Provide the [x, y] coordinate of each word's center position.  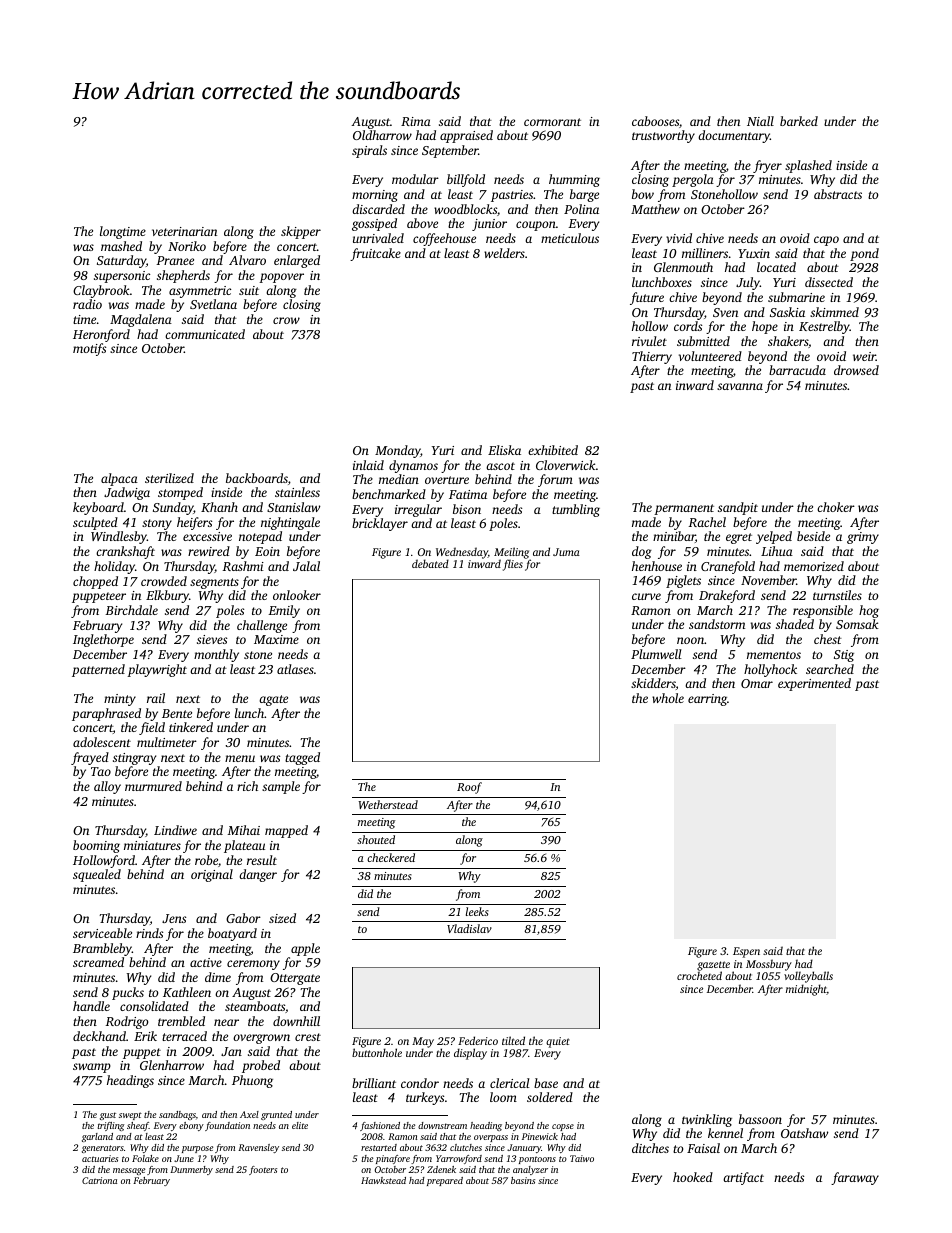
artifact [743, 1178]
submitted [703, 341]
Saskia [787, 312]
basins [523, 1180]
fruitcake [375, 254]
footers [263, 1170]
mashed [121, 246]
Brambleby [102, 949]
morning [375, 196]
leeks [477, 911]
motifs [89, 349]
